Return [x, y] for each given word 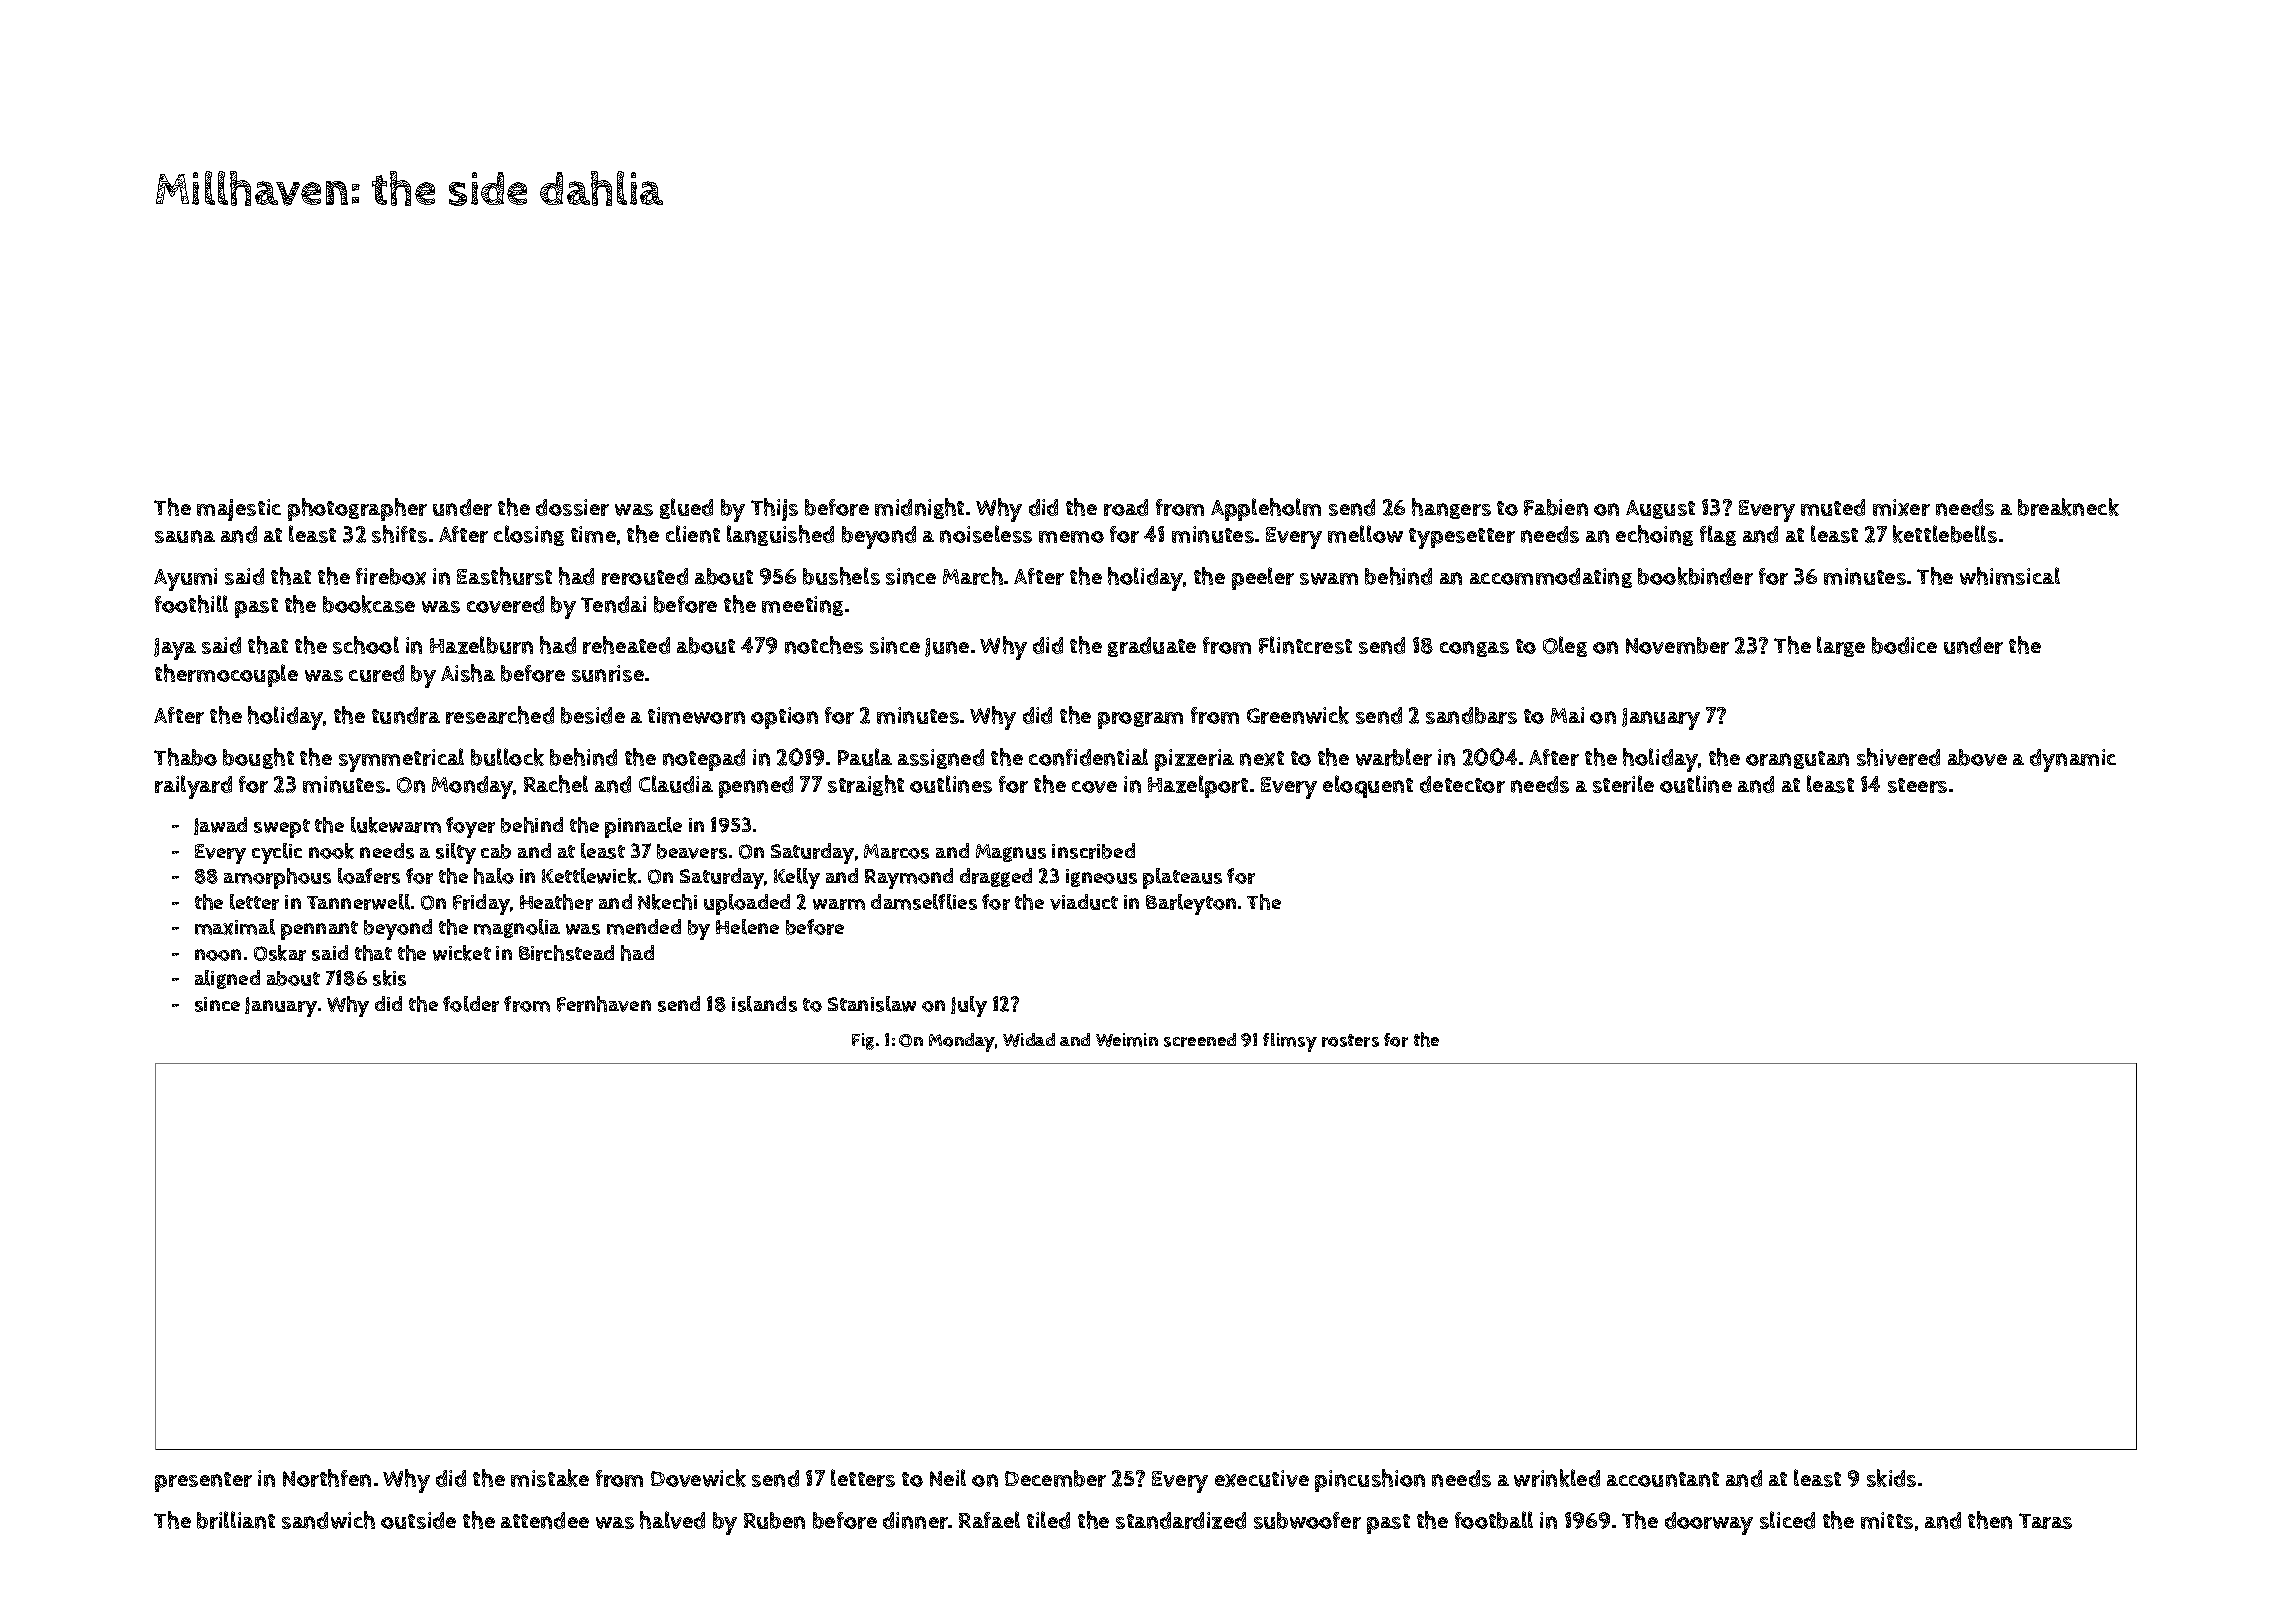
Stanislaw [872, 1004]
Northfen [327, 1478]
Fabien [1556, 507]
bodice [1904, 645]
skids [1891, 1478]
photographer [357, 509]
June [947, 647]
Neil [948, 1478]
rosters [1350, 1040]
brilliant [236, 1520]
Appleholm [1266, 509]
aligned [227, 979]
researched [500, 715]
